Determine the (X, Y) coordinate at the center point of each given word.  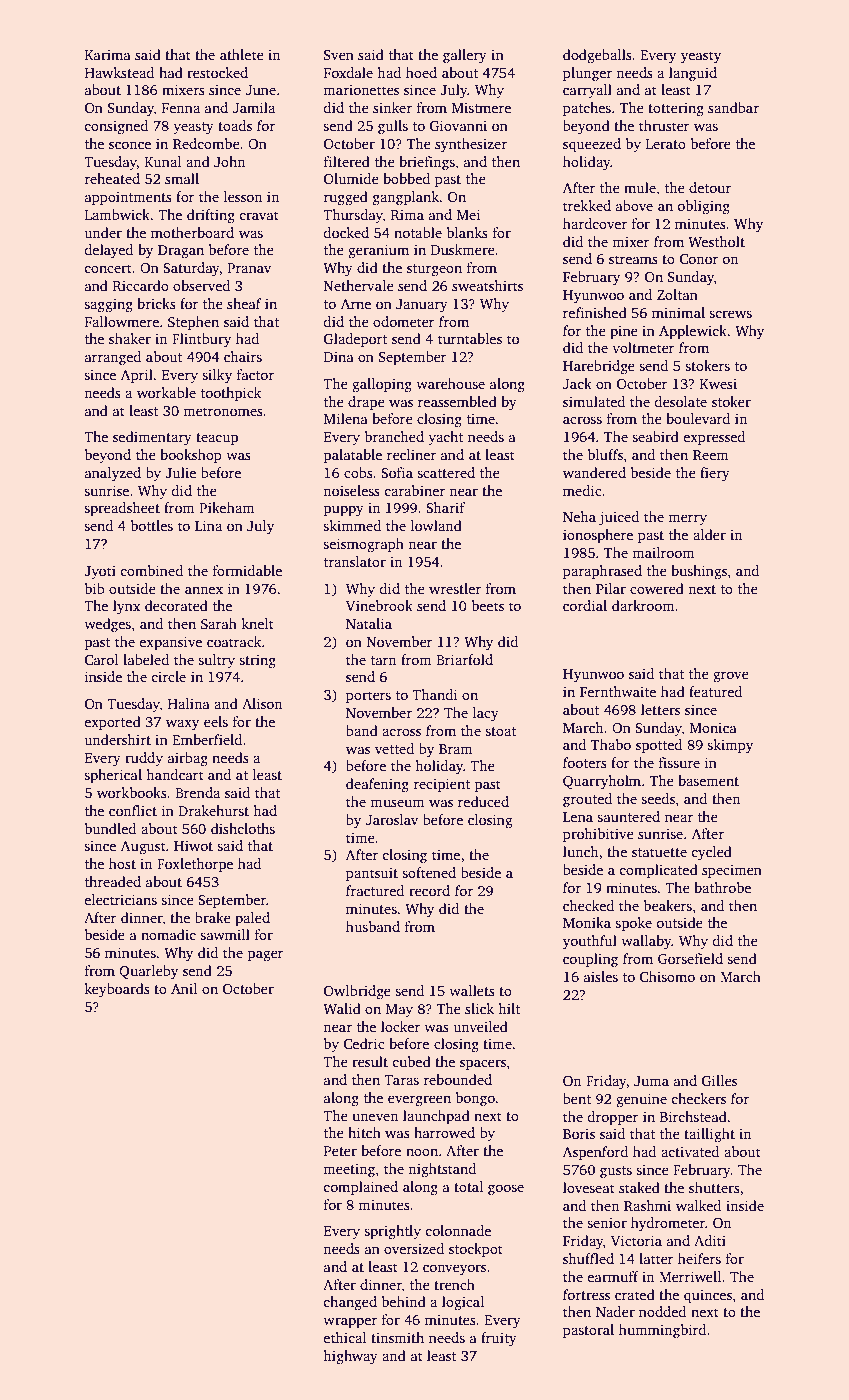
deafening (377, 785)
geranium (378, 251)
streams (633, 259)
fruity (499, 1339)
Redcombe (206, 143)
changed (350, 1303)
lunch (581, 851)
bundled (110, 828)
